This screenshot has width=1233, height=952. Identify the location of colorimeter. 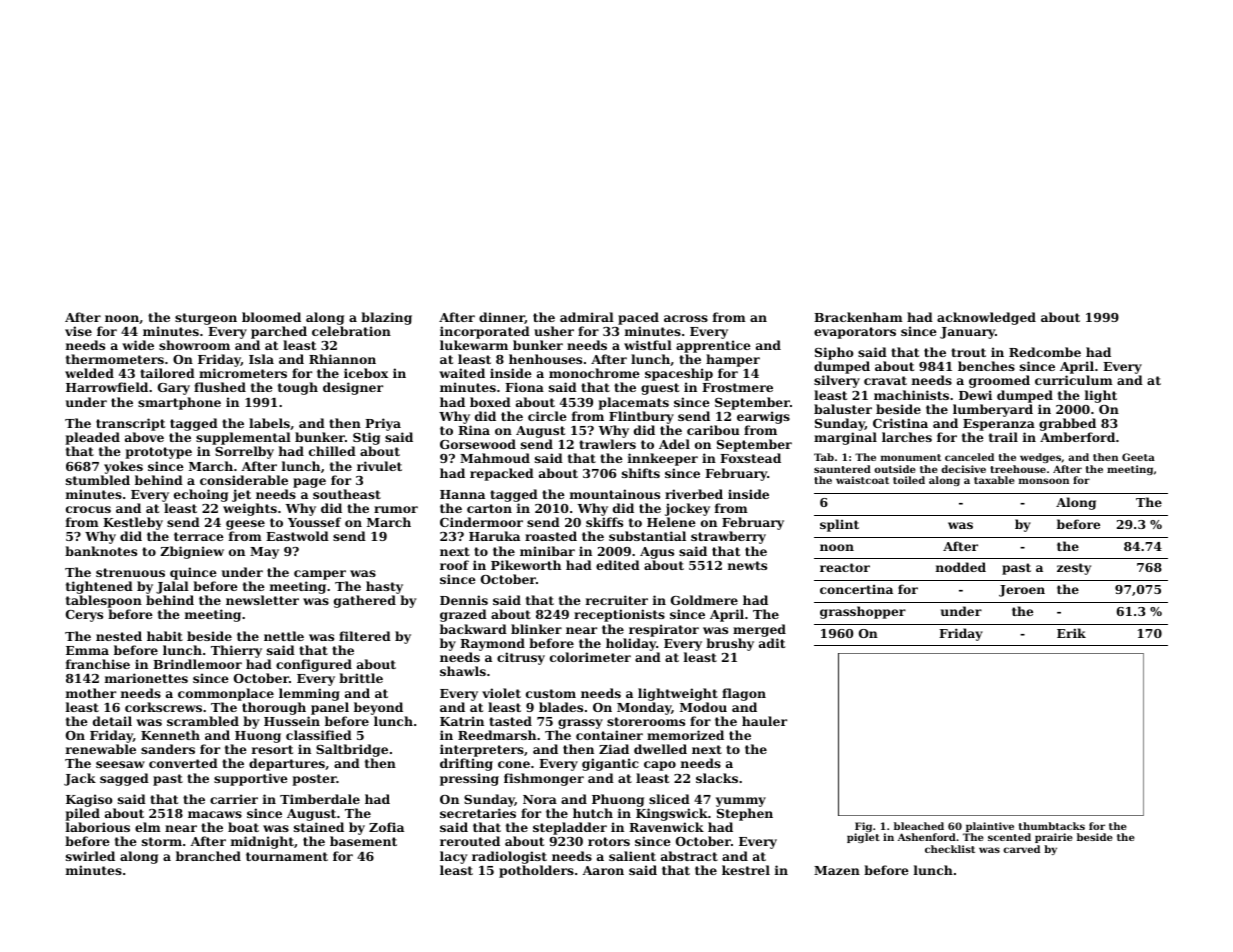
(590, 657).
